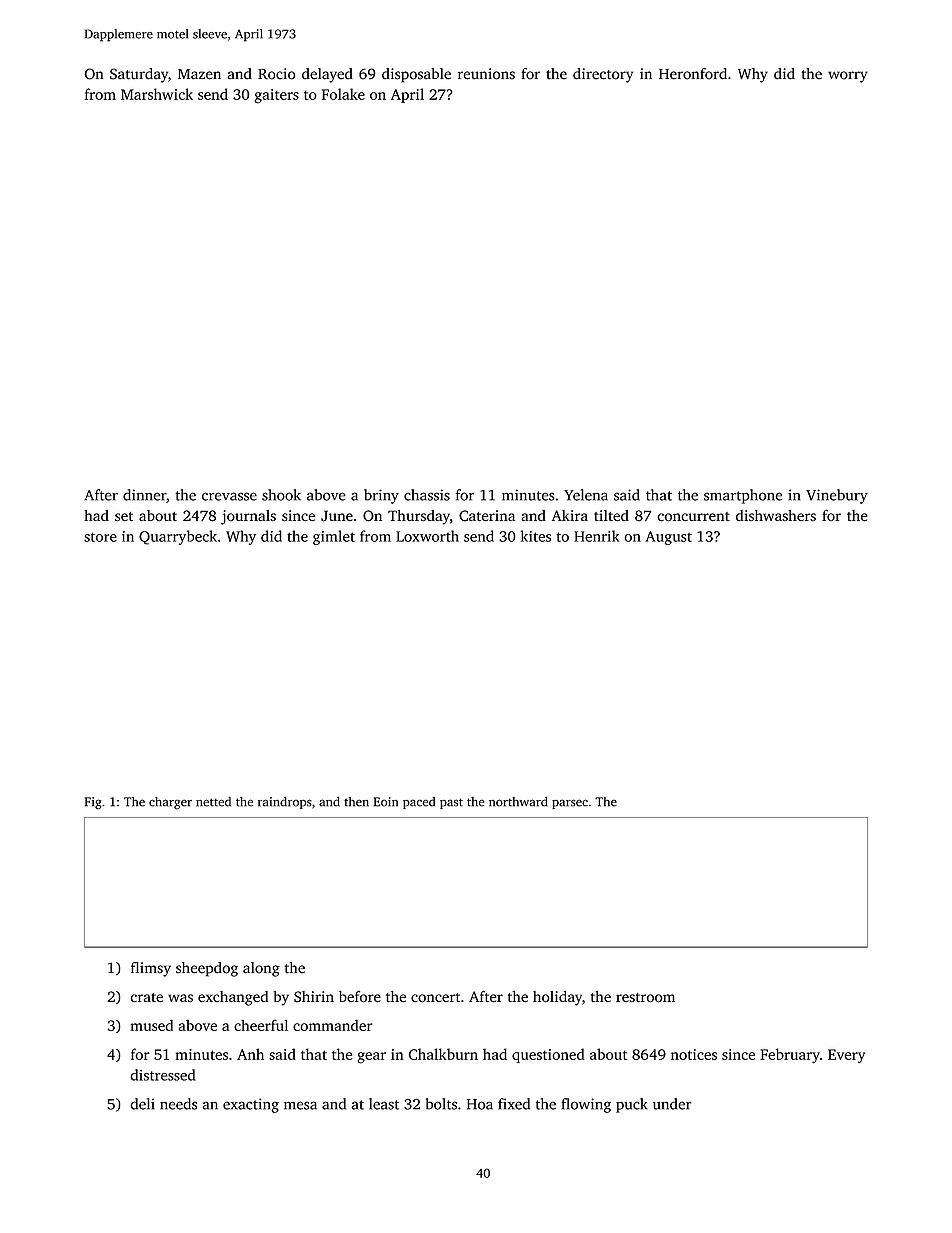 The width and height of the document is (952, 1233). I want to click on deli, so click(142, 1104).
